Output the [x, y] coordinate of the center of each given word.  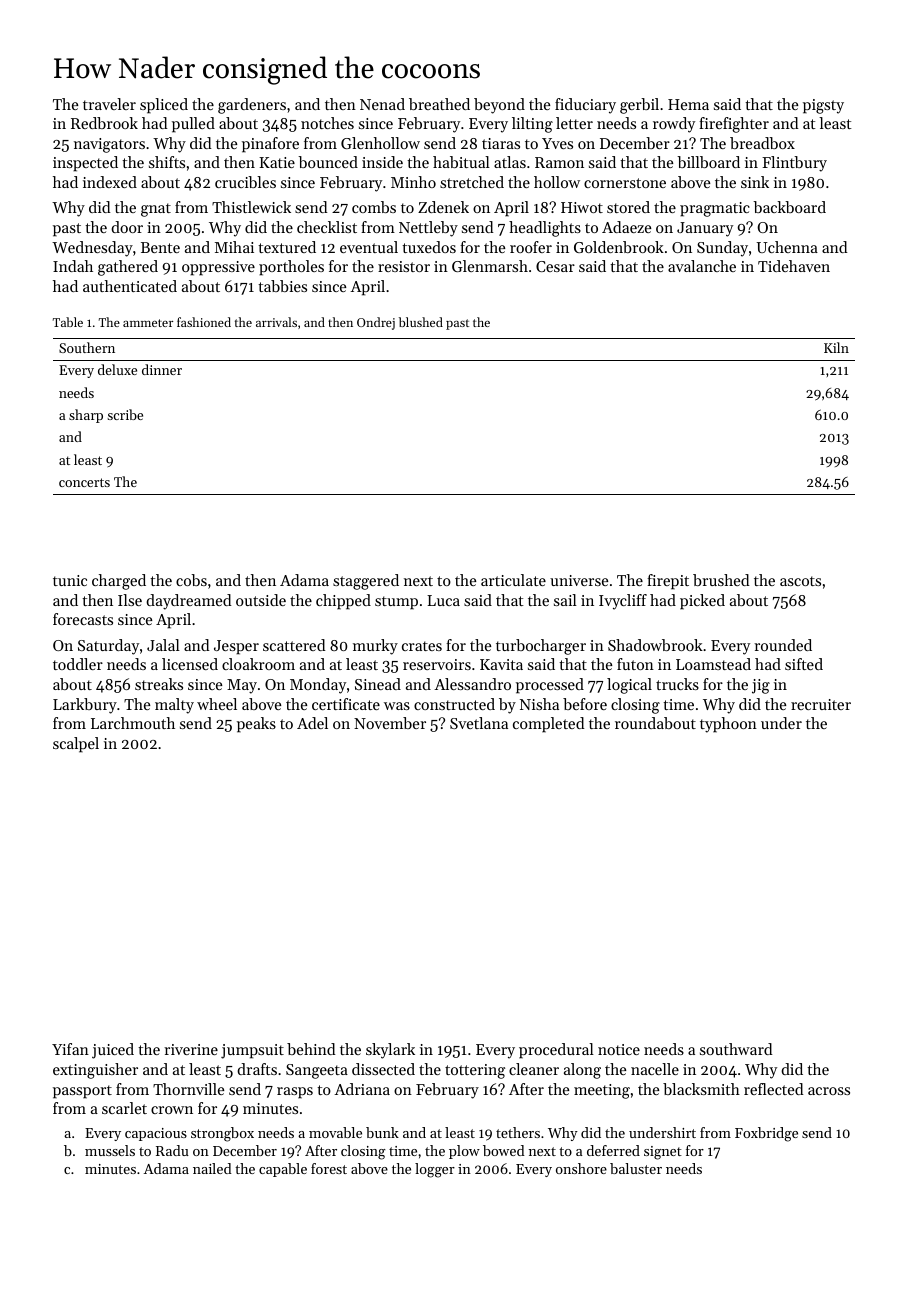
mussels [110, 1150]
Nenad [382, 104]
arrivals [276, 322]
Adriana [362, 1089]
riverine [191, 1049]
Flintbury [794, 164]
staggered [366, 582]
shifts [167, 162]
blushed [421, 322]
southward [736, 1049]
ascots [800, 581]
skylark [390, 1051]
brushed [721, 580]
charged [119, 582]
